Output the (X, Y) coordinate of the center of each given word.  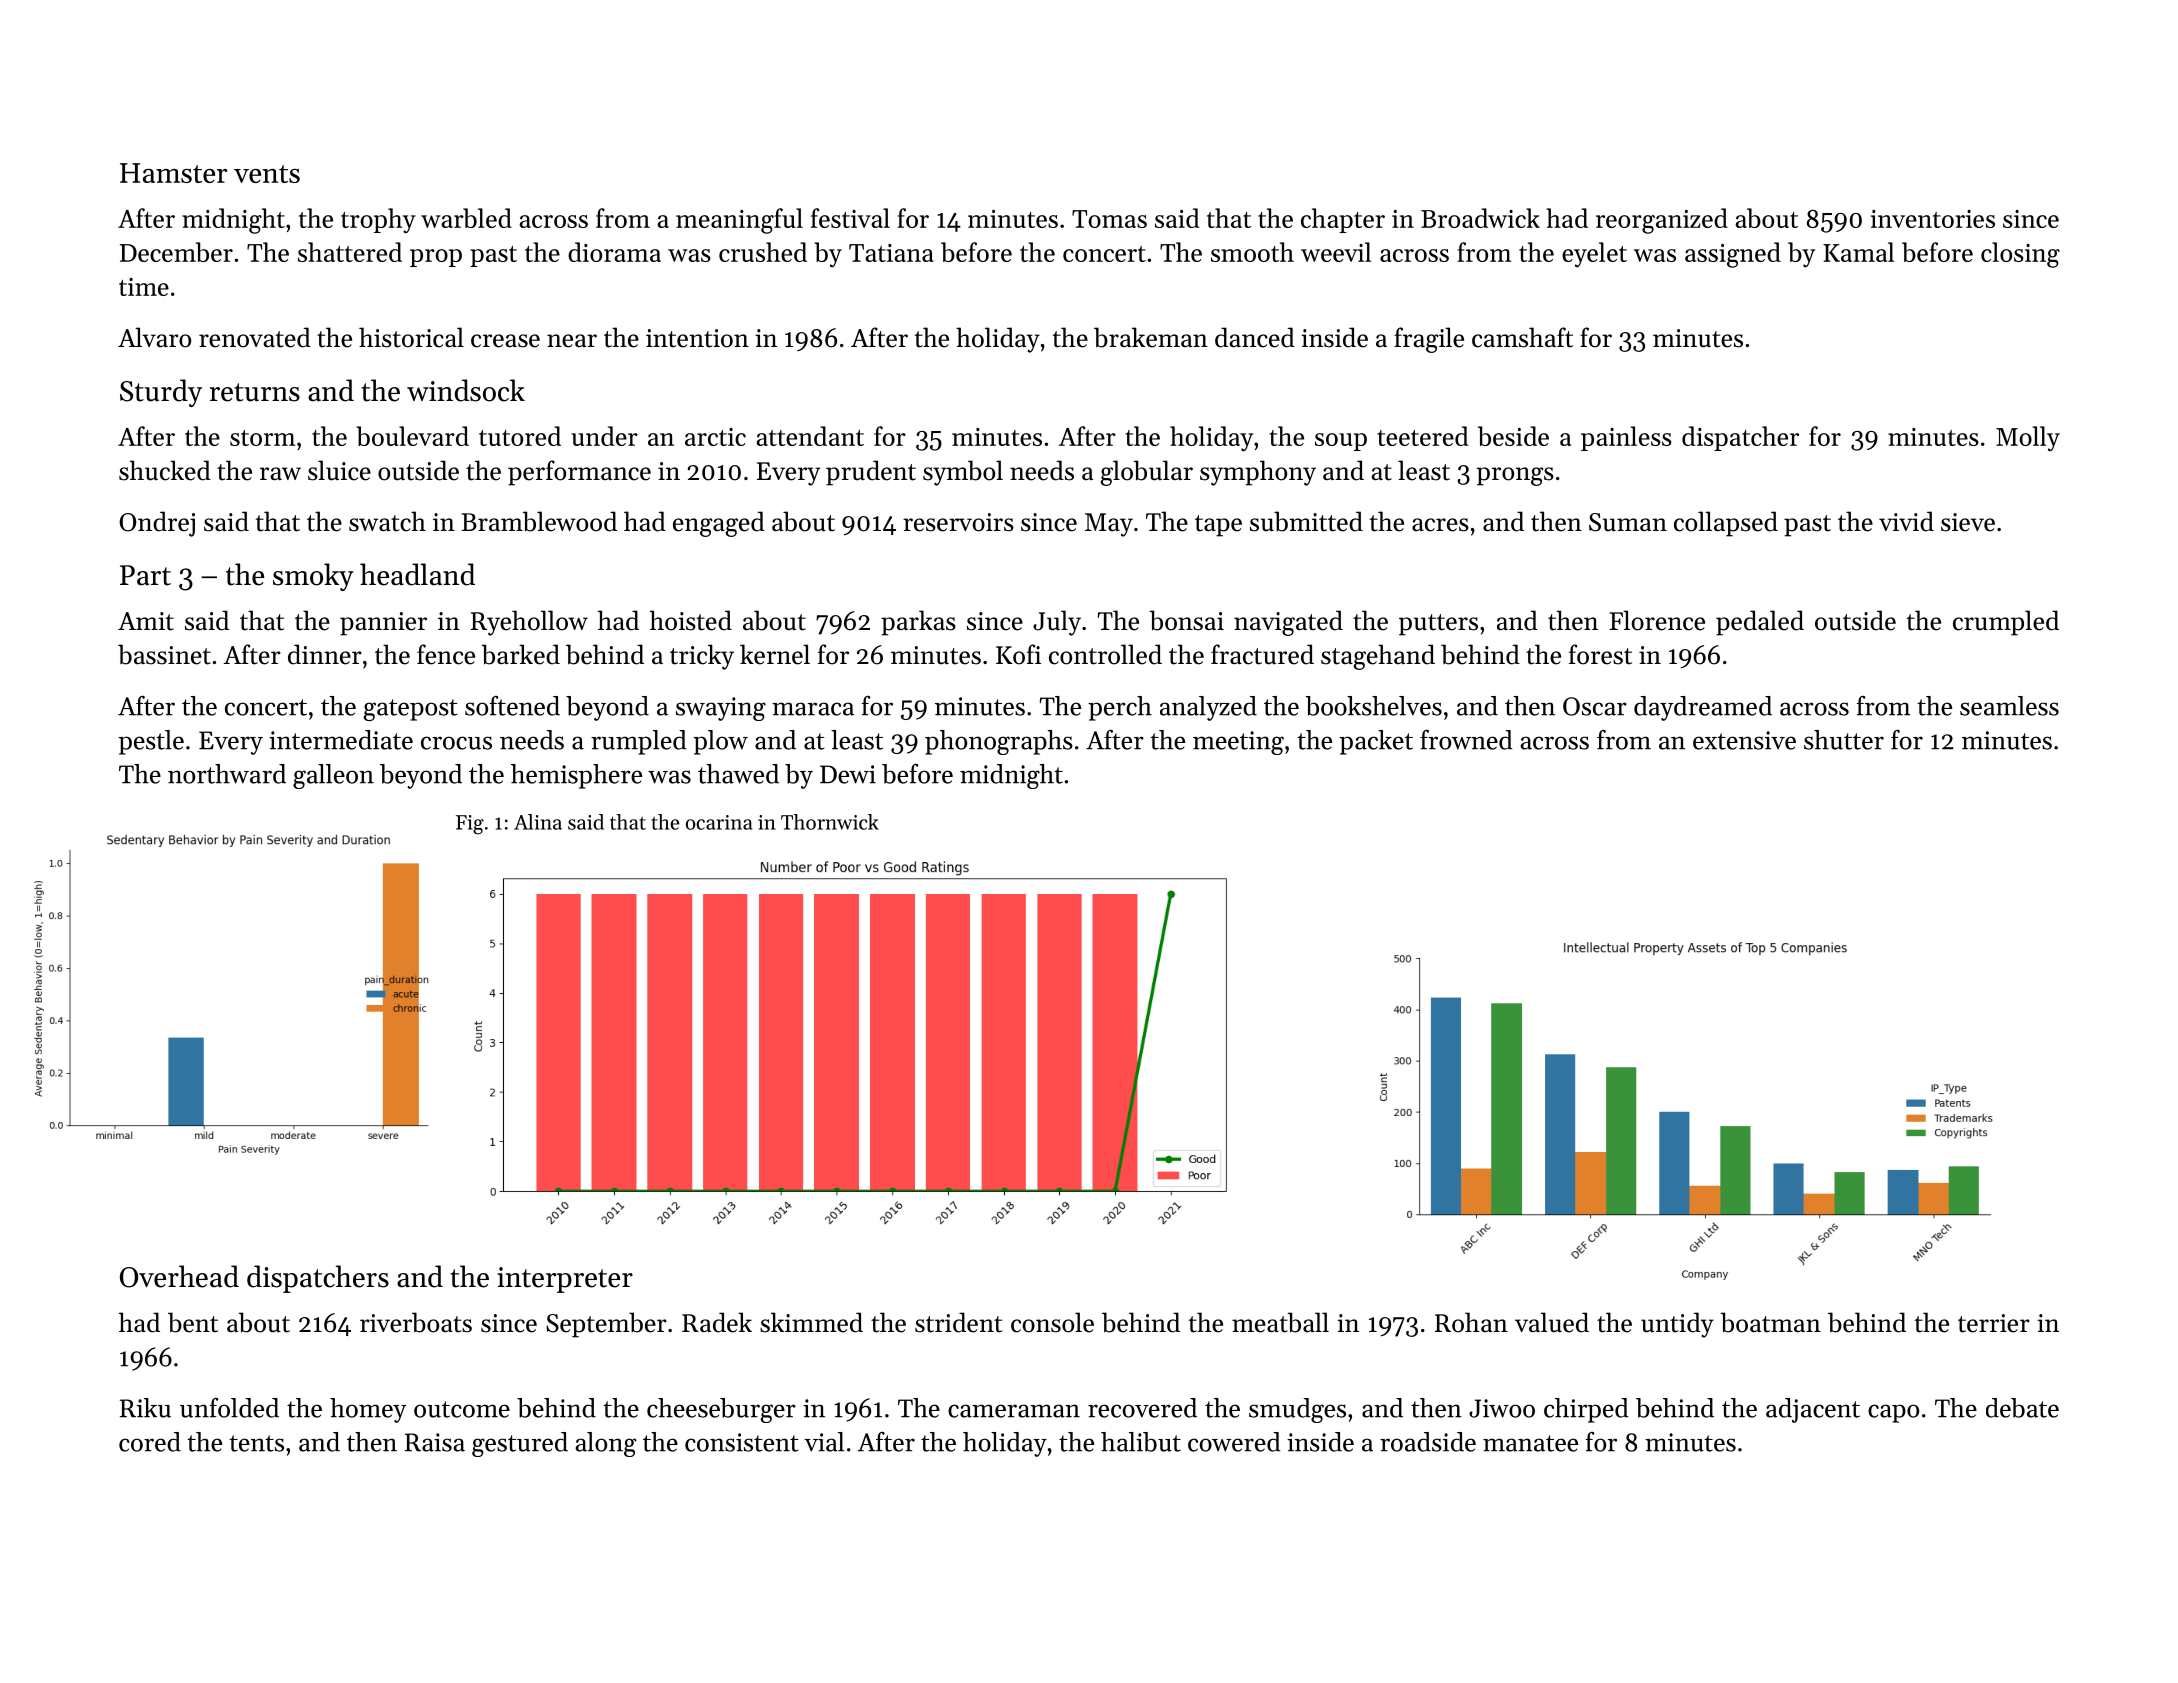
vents (267, 174)
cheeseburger (721, 1410)
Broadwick (1480, 218)
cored (150, 1442)
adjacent (1813, 1410)
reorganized (1662, 221)
